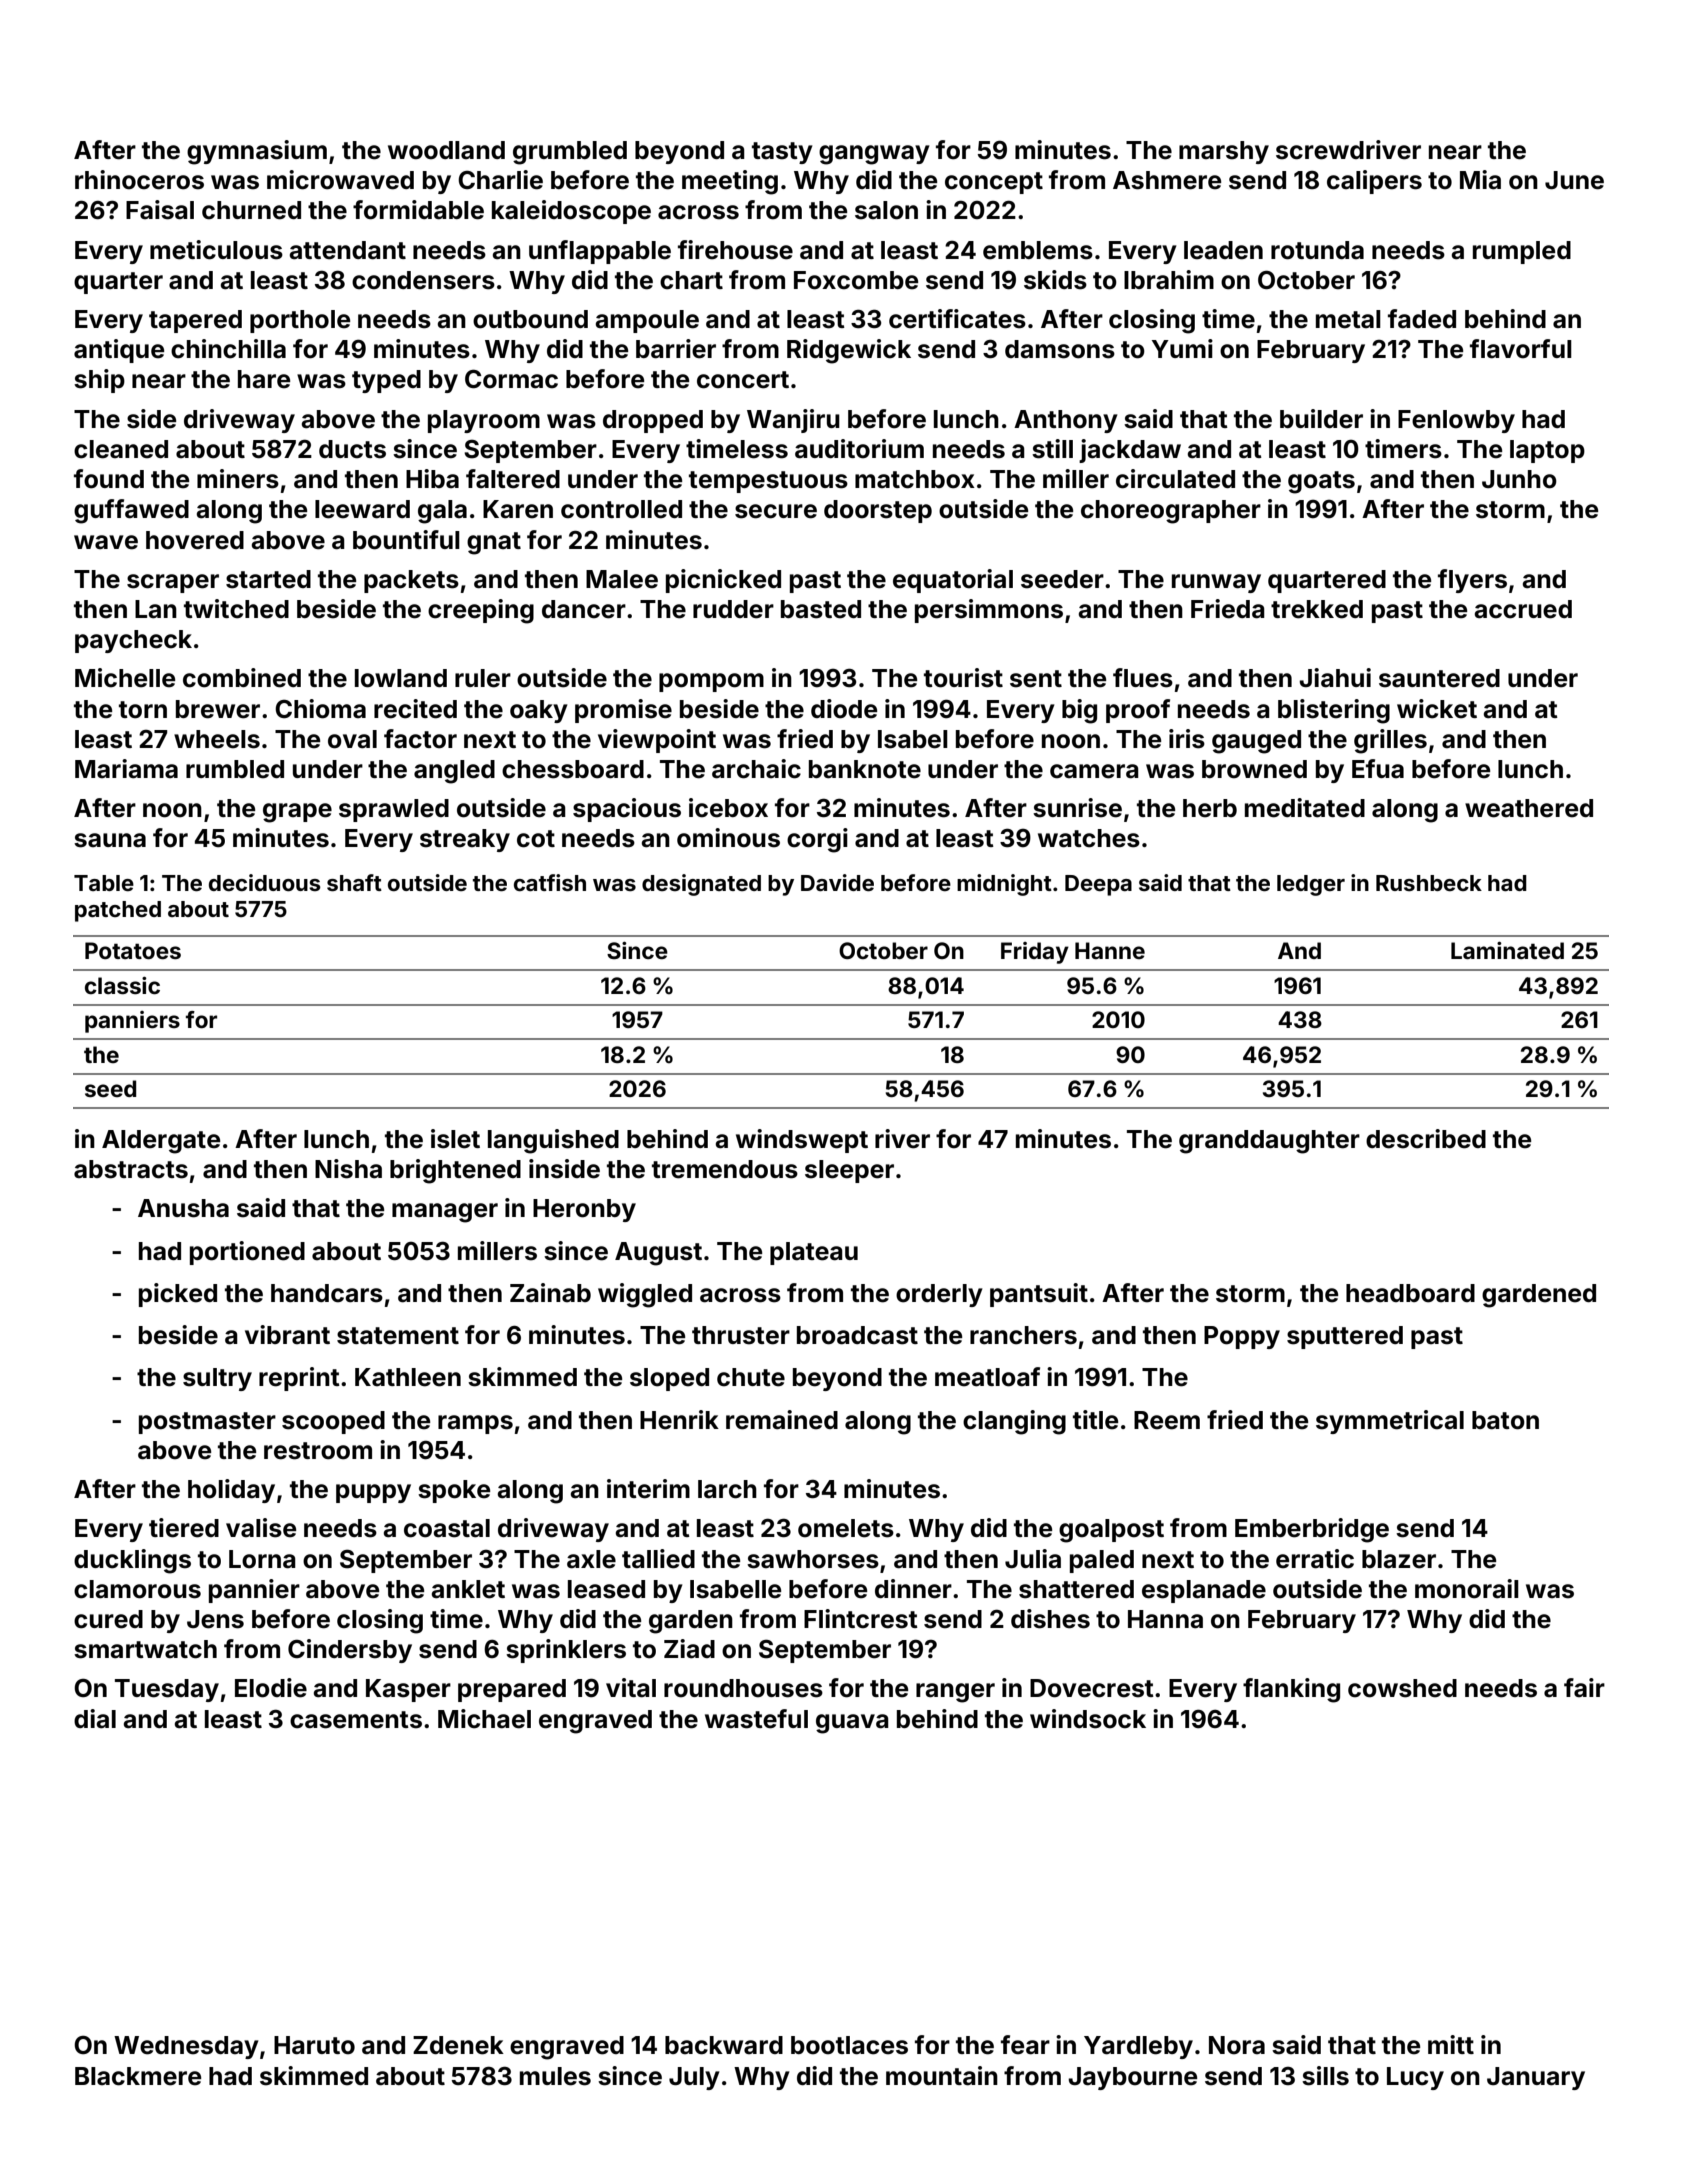 This screenshot has width=1683, height=2178. Describe the element at coordinates (418, 210) in the screenshot. I see `formidable` at that location.
